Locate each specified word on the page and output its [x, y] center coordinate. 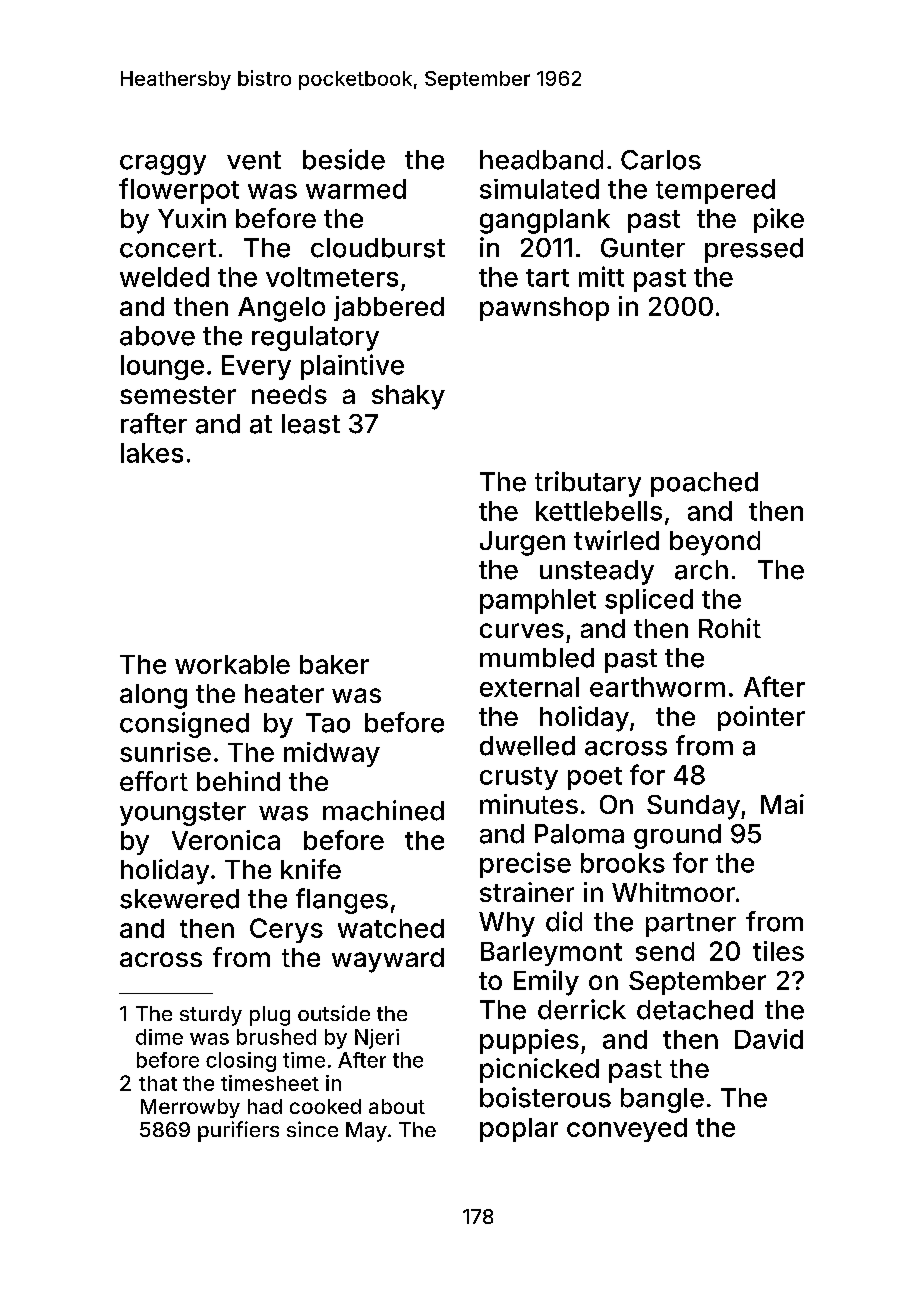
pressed [754, 250]
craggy [163, 165]
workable [232, 664]
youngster [183, 814]
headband [541, 160]
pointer [761, 718]
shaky [408, 397]
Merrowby [190, 1108]
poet [595, 778]
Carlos [661, 160]
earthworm [657, 687]
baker [334, 664]
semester [178, 395]
